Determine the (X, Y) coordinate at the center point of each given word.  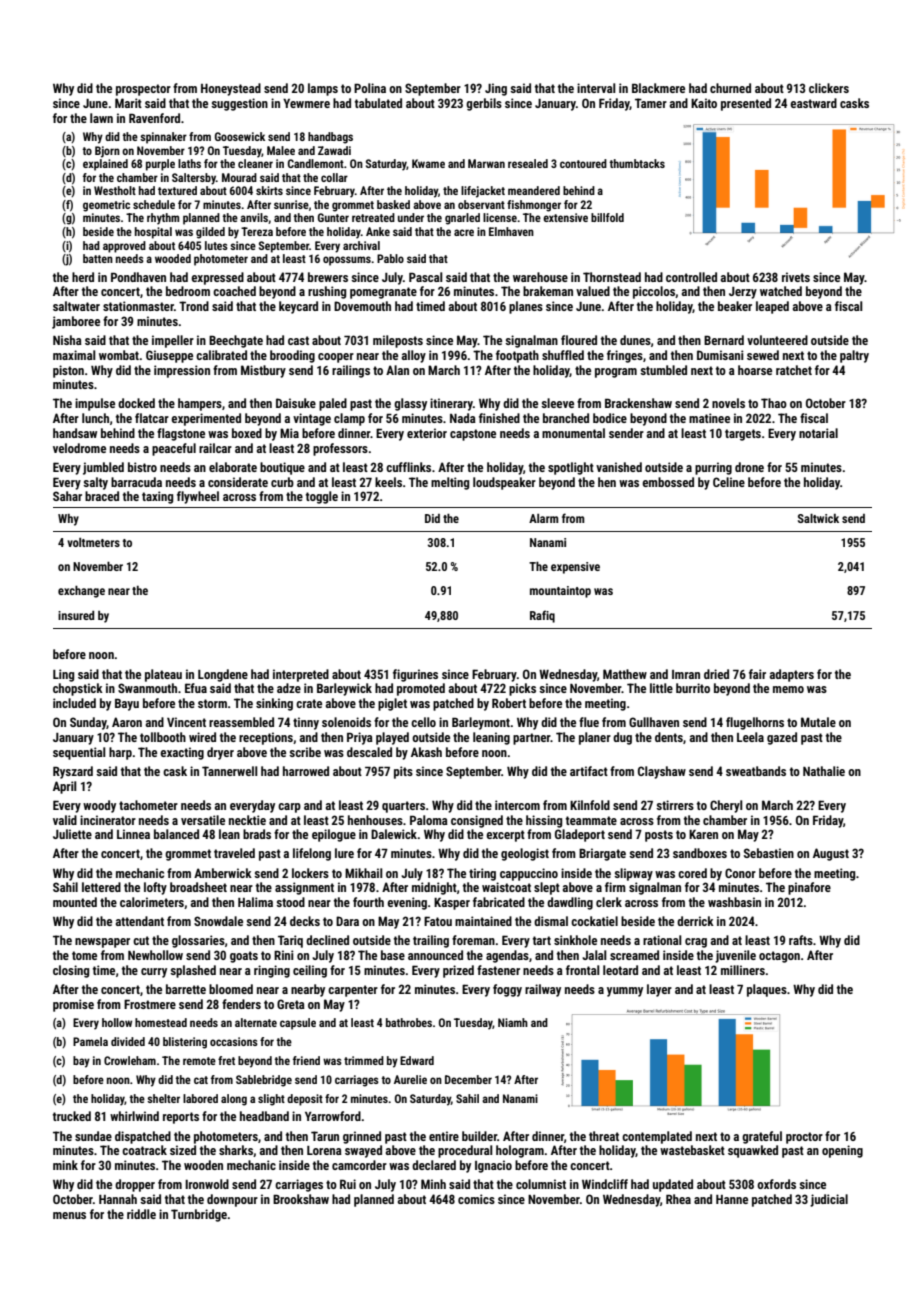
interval (596, 88)
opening (842, 1151)
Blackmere (658, 88)
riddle (141, 1214)
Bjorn (107, 152)
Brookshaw (301, 1199)
